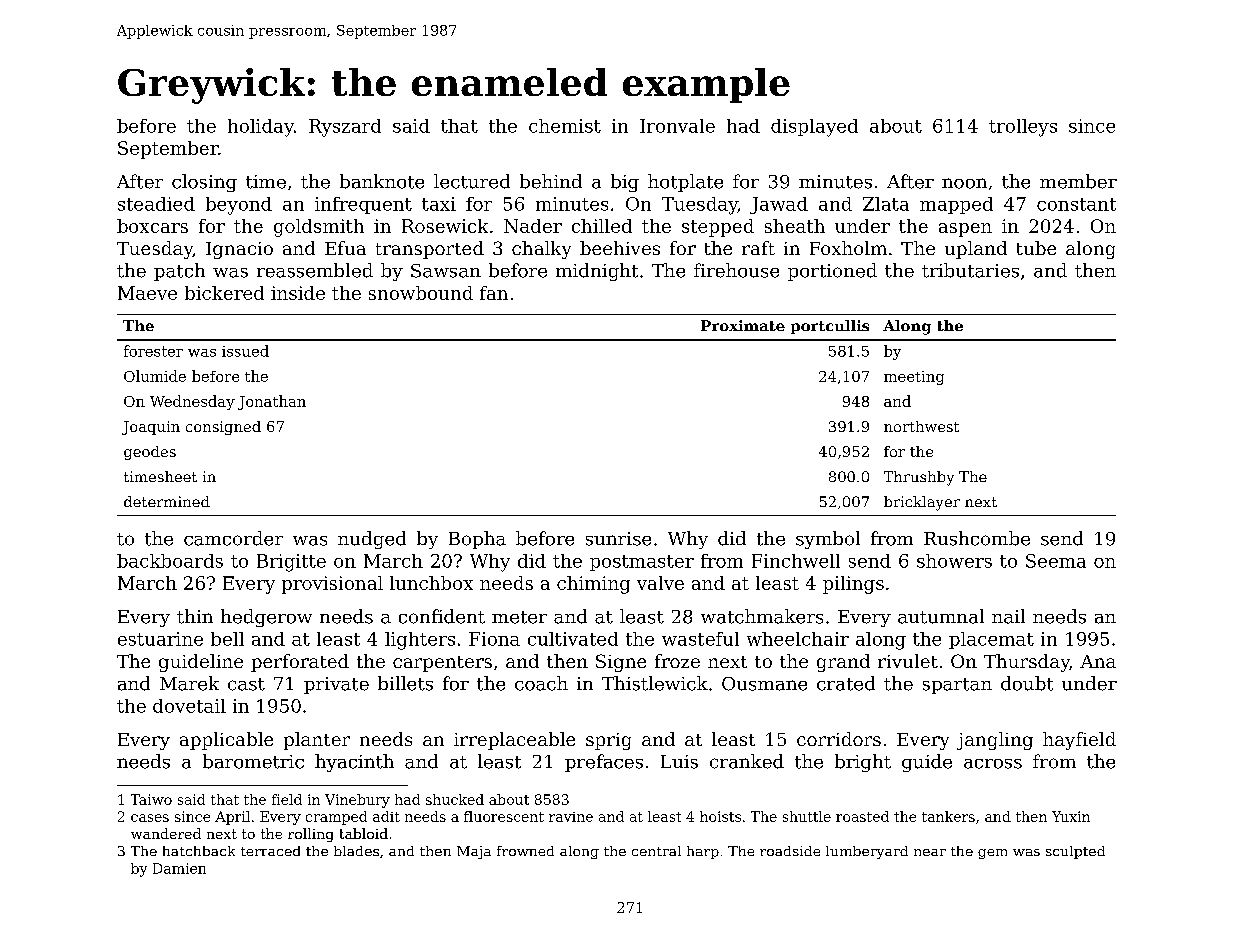 The height and width of the screenshot is (952, 1233). Describe the element at coordinates (964, 183) in the screenshot. I see `noon` at that location.
